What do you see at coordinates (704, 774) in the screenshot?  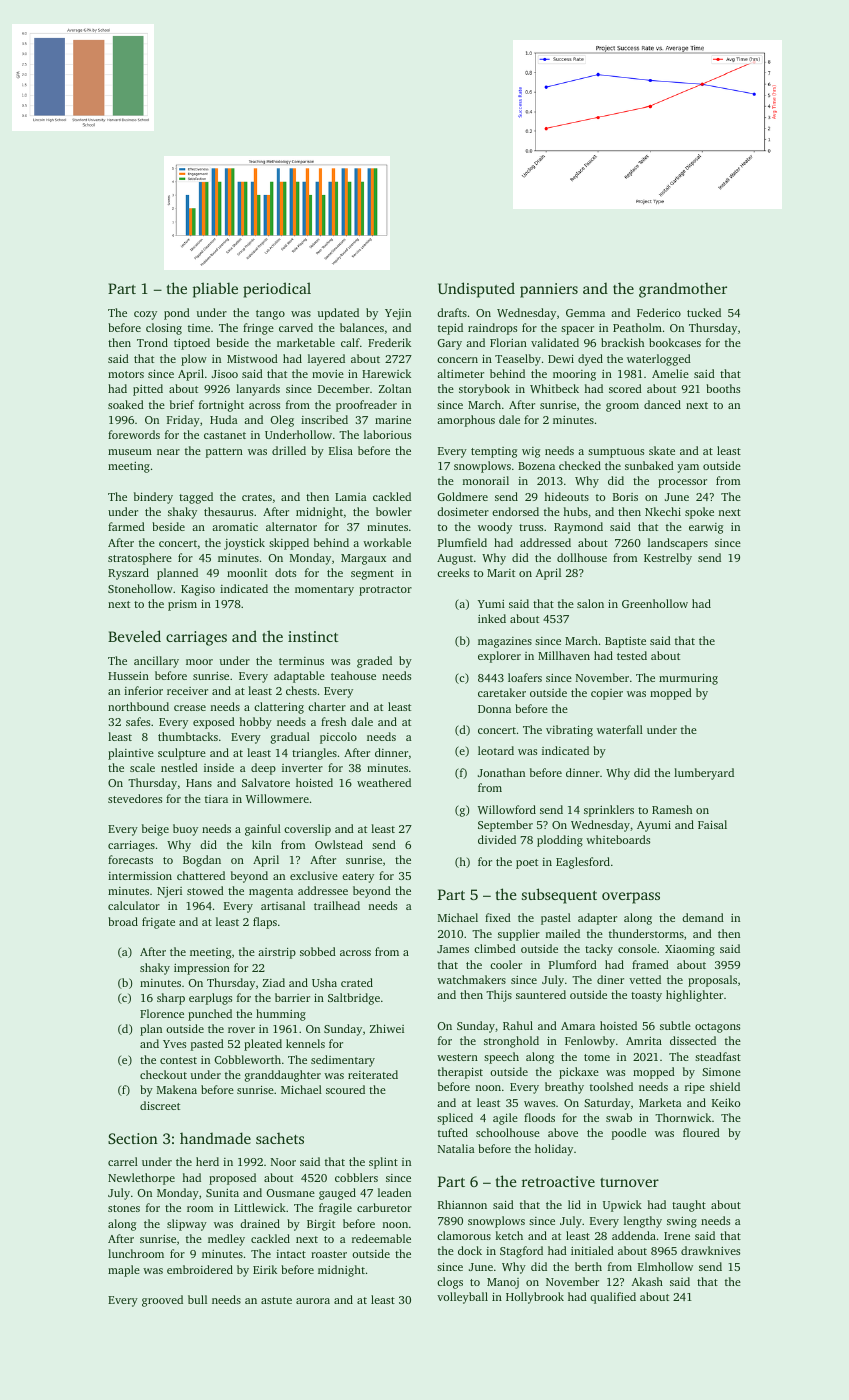 I see `lumberyard` at bounding box center [704, 774].
